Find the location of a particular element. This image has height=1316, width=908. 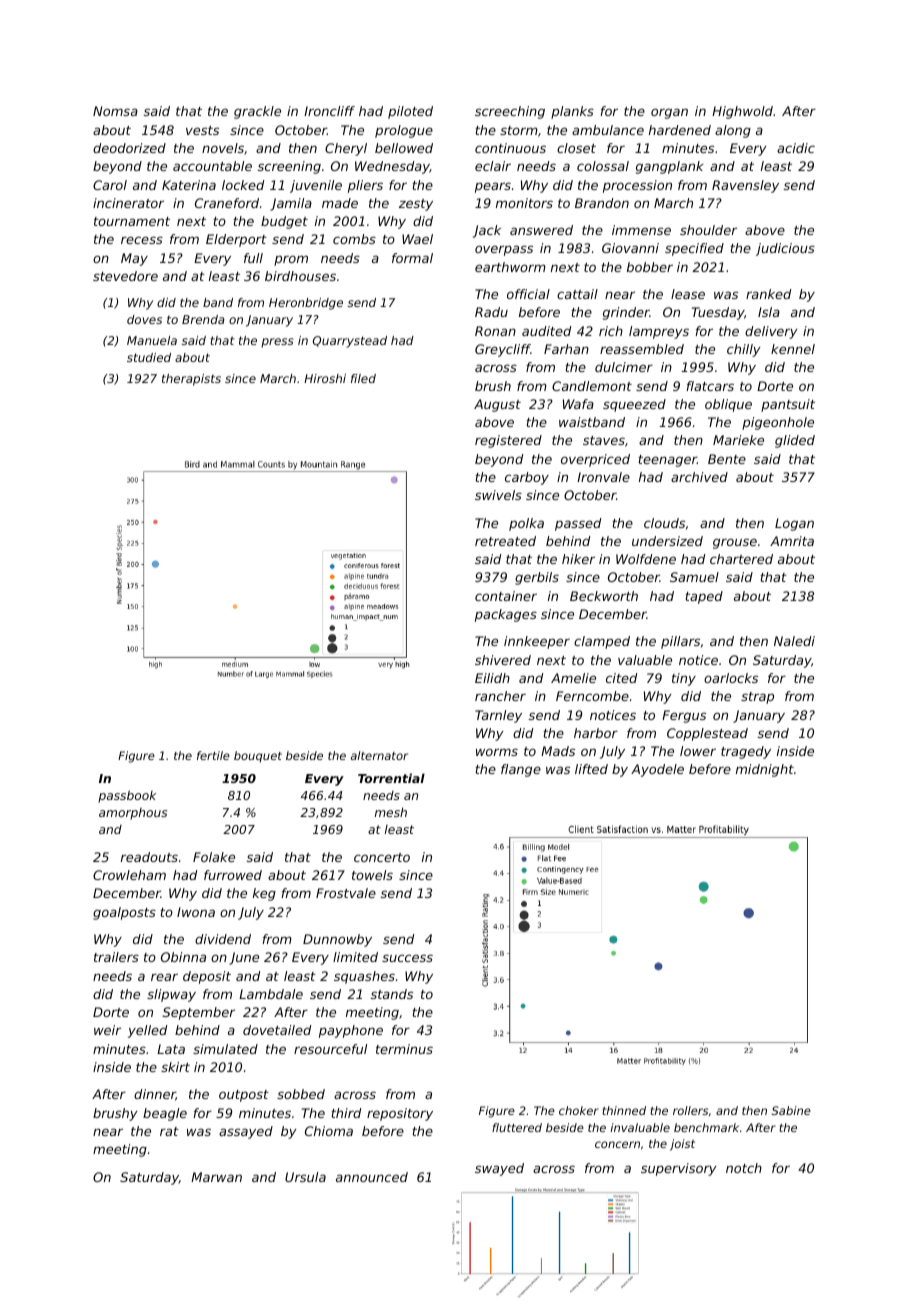

Marwan is located at coordinates (216, 1177).
